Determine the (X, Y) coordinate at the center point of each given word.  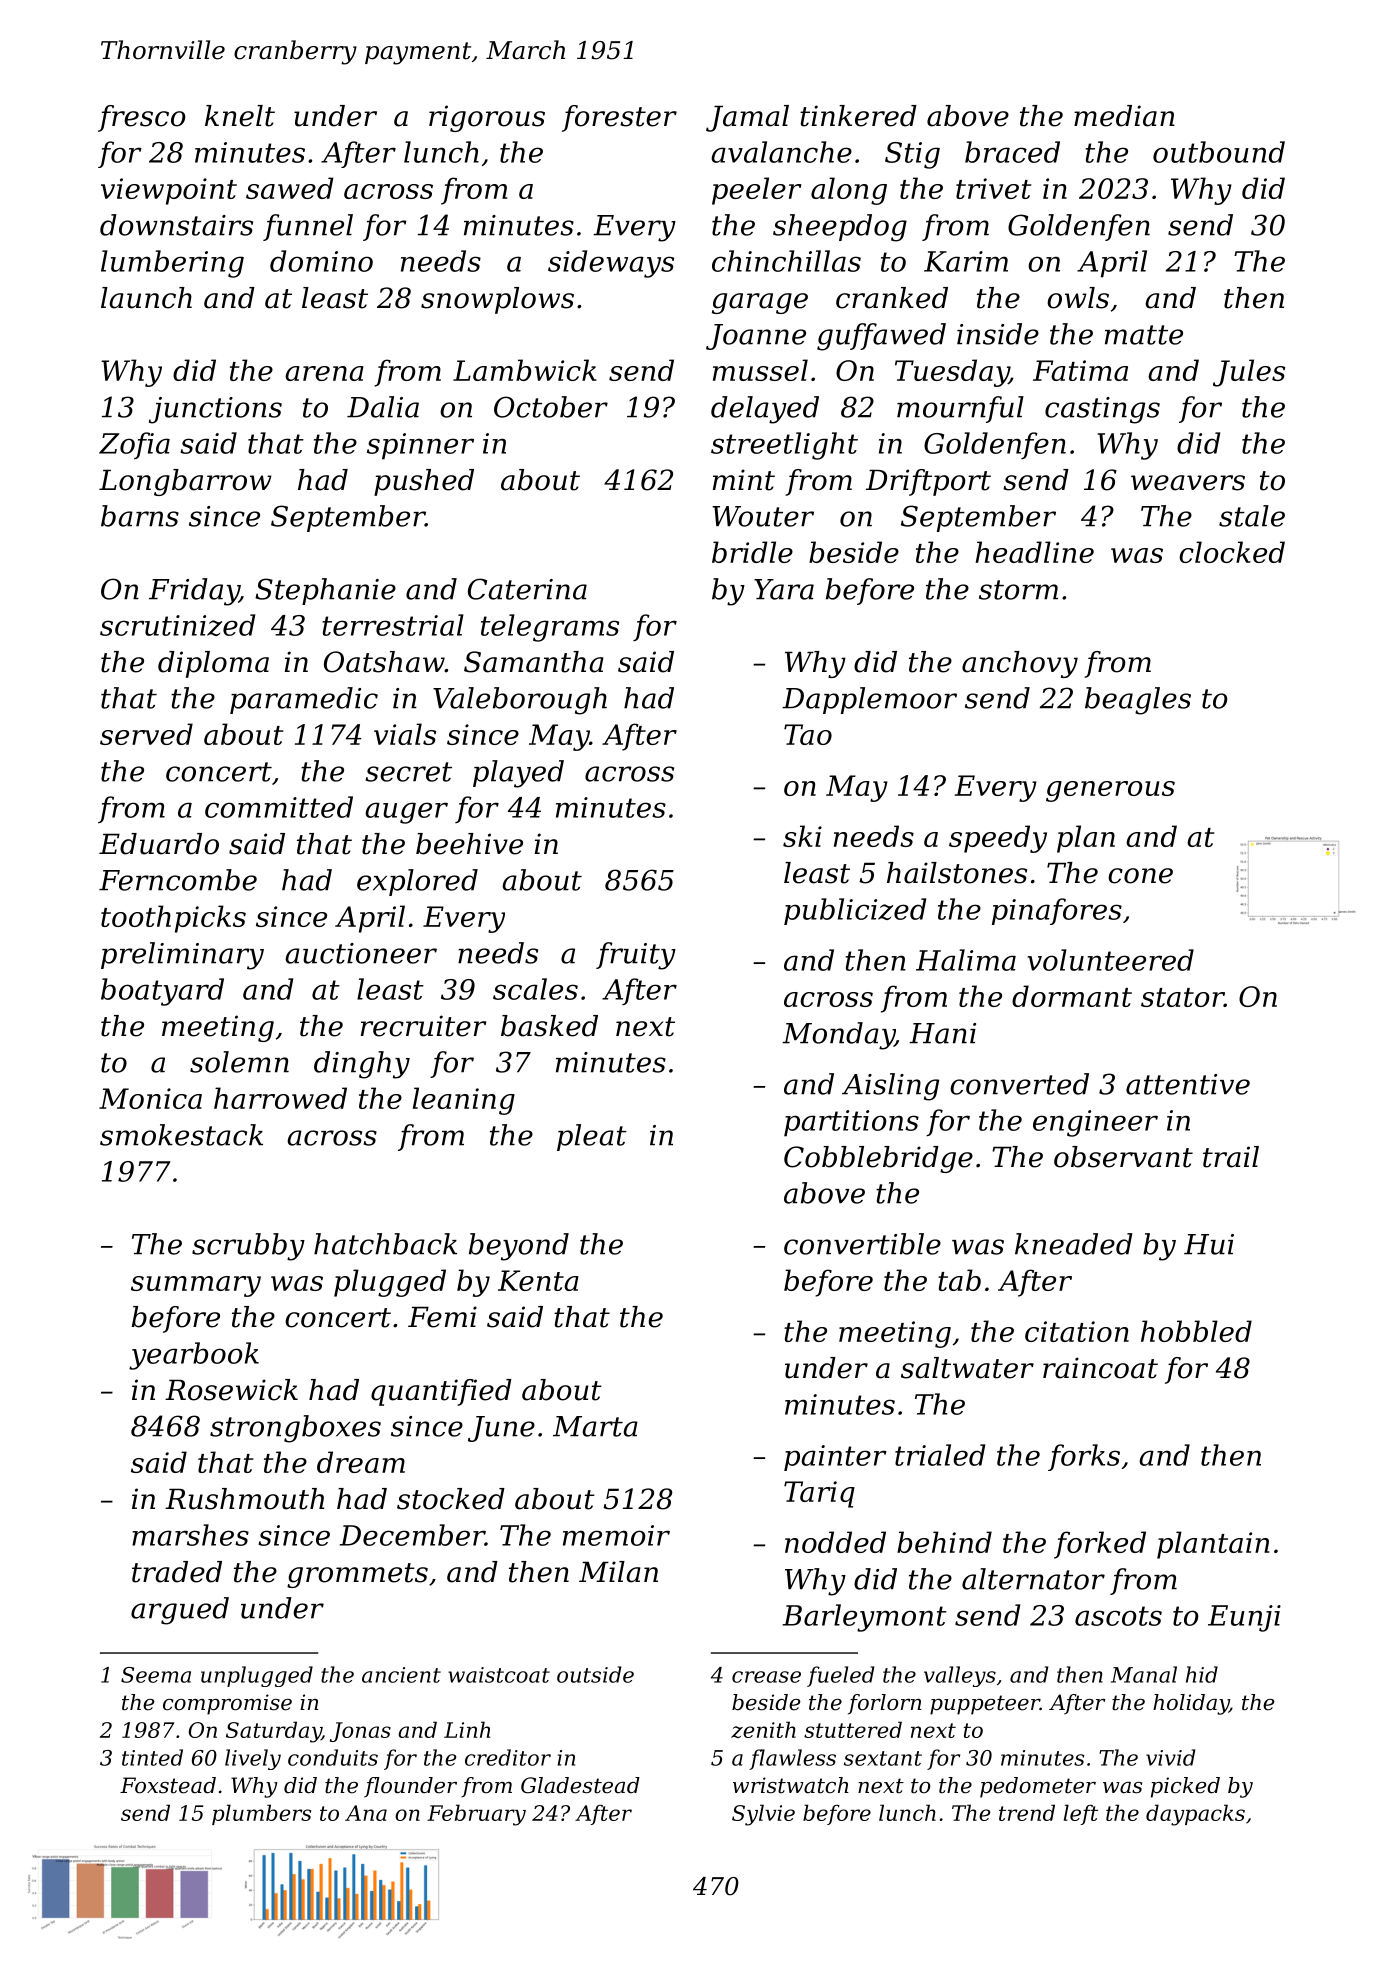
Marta (595, 1426)
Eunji (1244, 1618)
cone (1140, 876)
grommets (357, 1575)
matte (1144, 335)
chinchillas (786, 261)
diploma (213, 664)
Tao (808, 734)
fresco (142, 118)
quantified (441, 1392)
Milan (618, 1572)
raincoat (1100, 1368)
